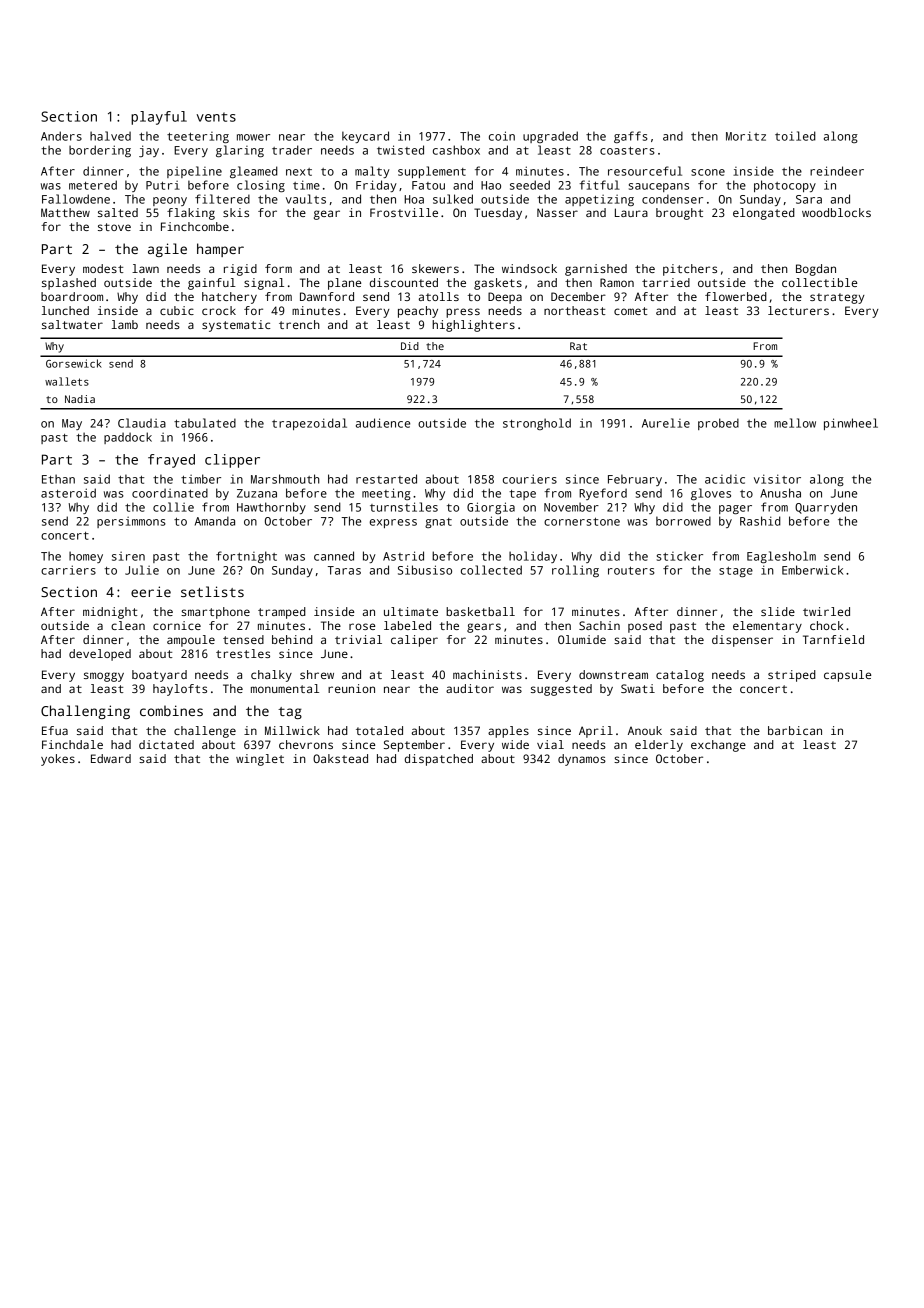 The height and width of the document is (1308, 924). Describe the element at coordinates (365, 137) in the document. I see `keycard` at that location.
